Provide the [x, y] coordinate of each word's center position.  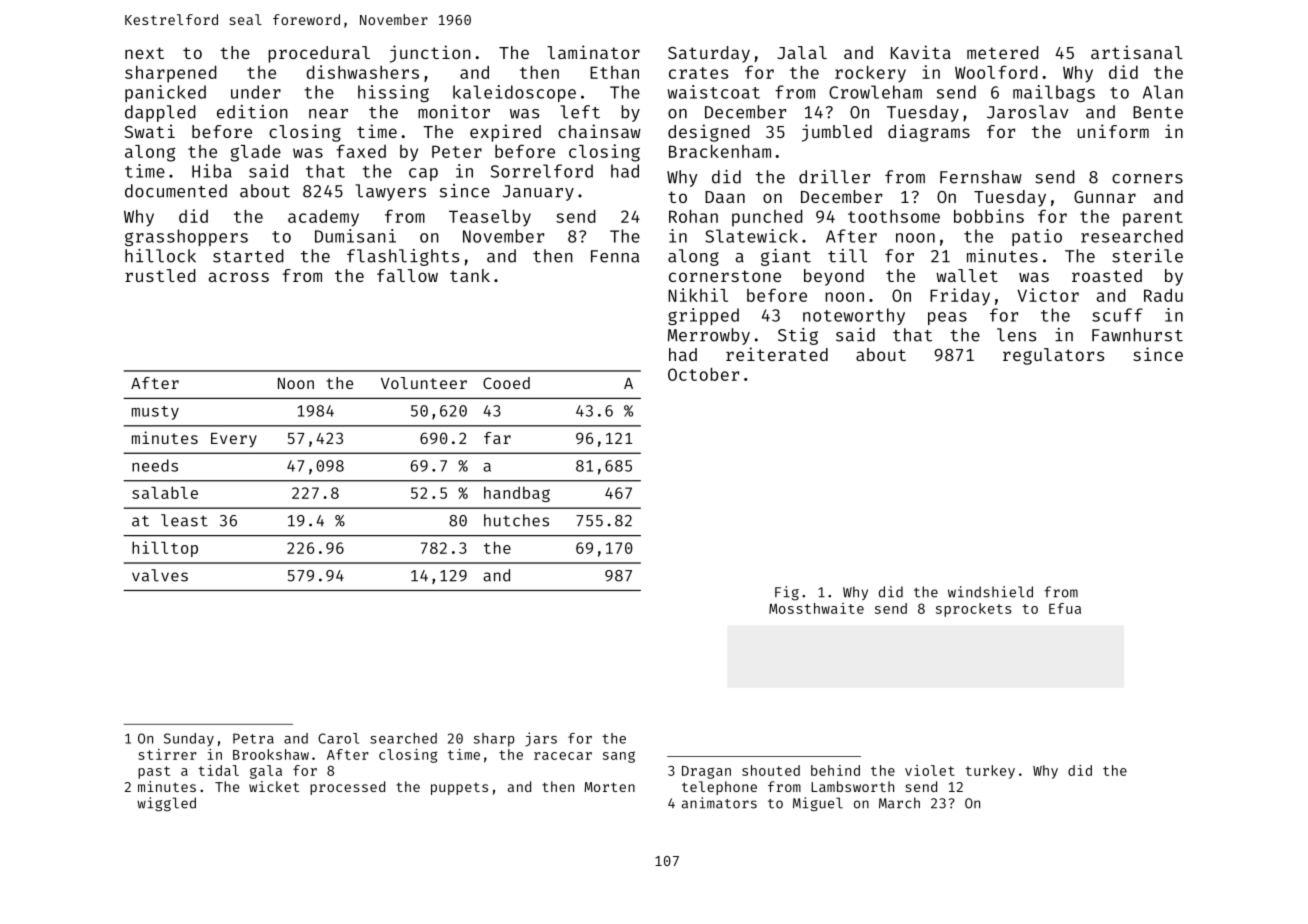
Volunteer [424, 383]
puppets [459, 789]
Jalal [802, 52]
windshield [990, 592]
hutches [516, 520]
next [144, 53]
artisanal [1137, 52]
